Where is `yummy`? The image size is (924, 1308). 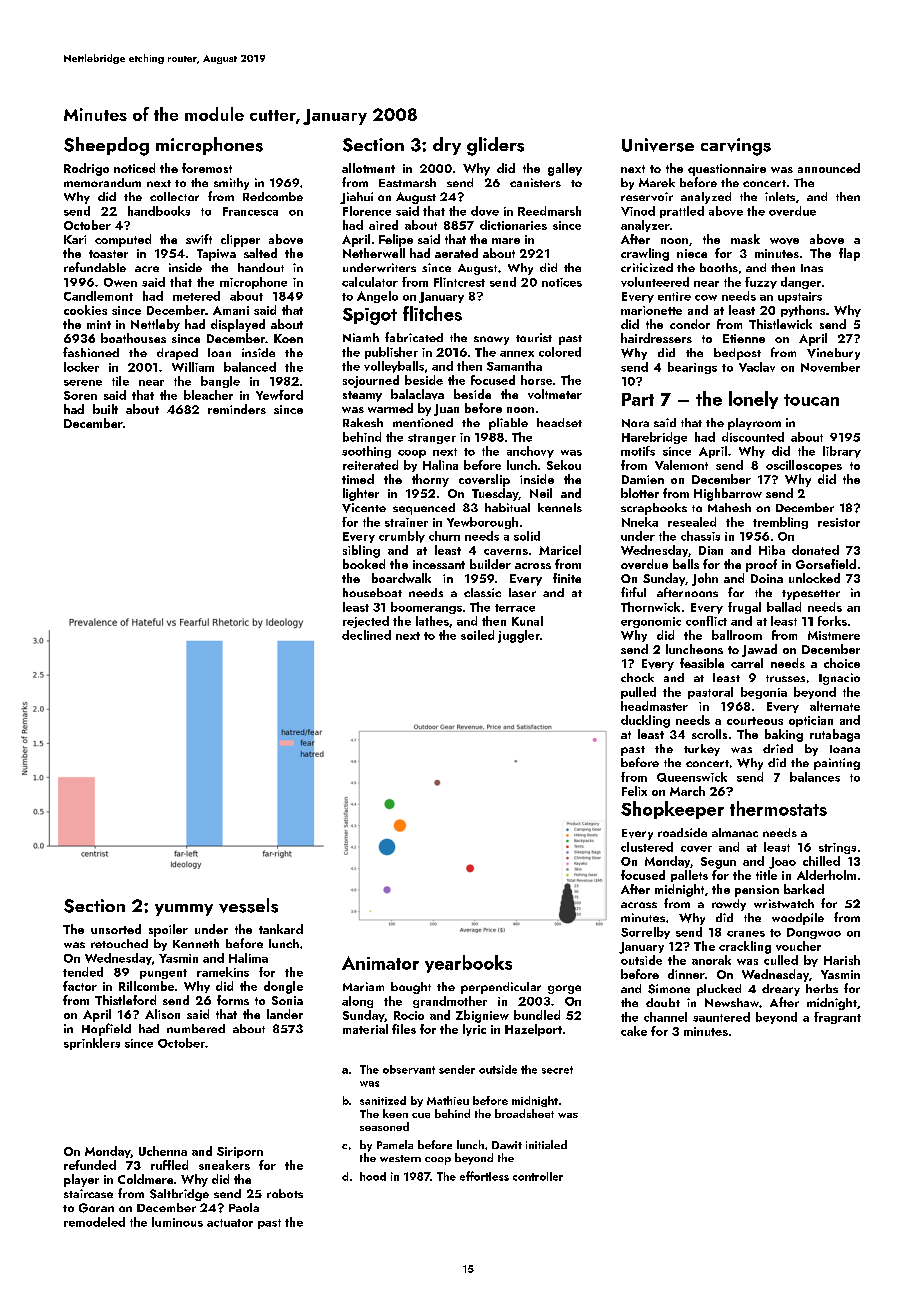 yummy is located at coordinates (184, 910).
